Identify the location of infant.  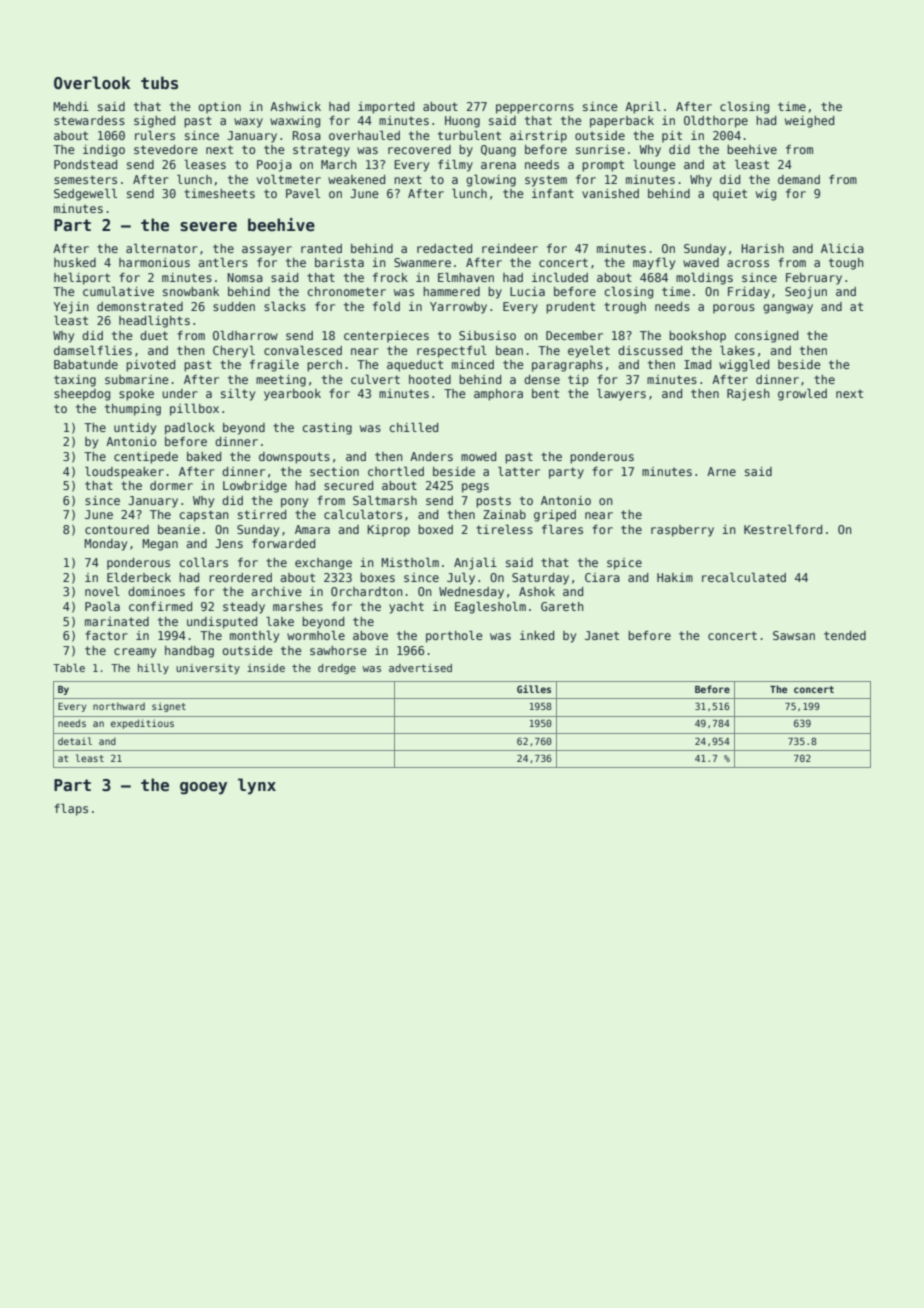
(553, 193).
